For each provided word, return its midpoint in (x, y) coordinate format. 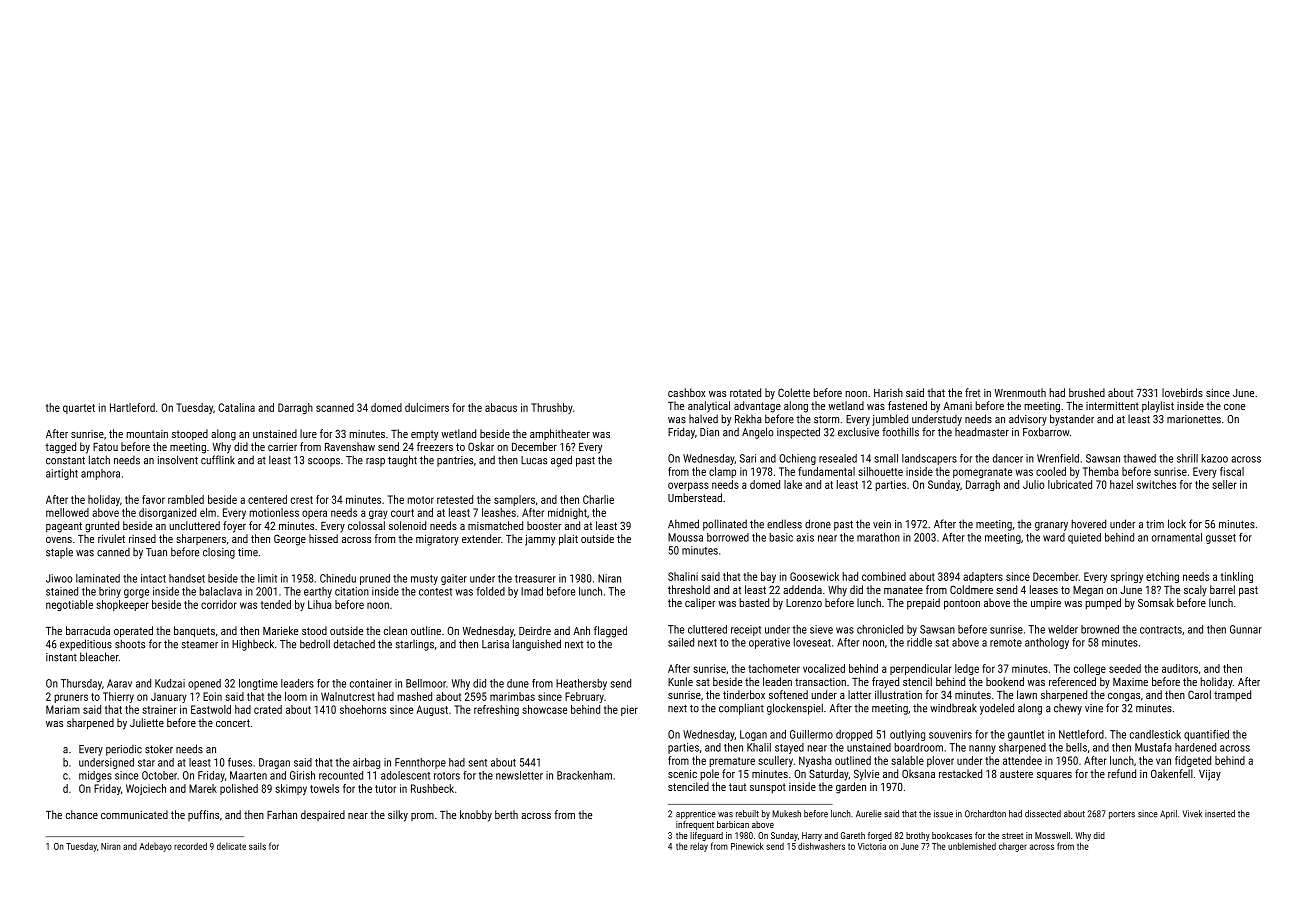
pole (709, 775)
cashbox (686, 392)
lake (793, 484)
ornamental (1177, 537)
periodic (124, 750)
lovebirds (1182, 392)
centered (267, 499)
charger (1013, 847)
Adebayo (155, 847)
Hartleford (132, 407)
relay (699, 847)
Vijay (1210, 775)
